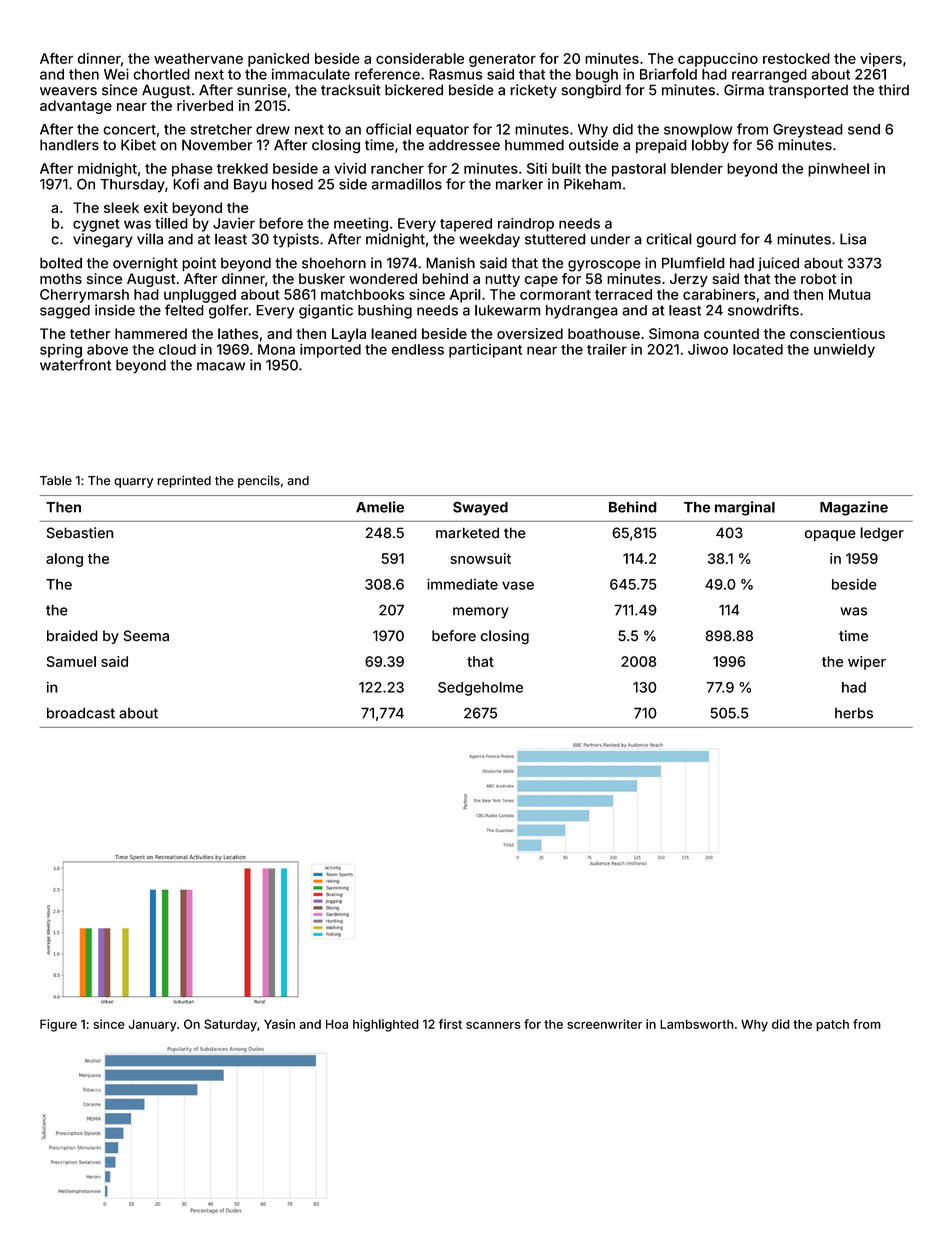  I want to click on patch, so click(832, 1025).
